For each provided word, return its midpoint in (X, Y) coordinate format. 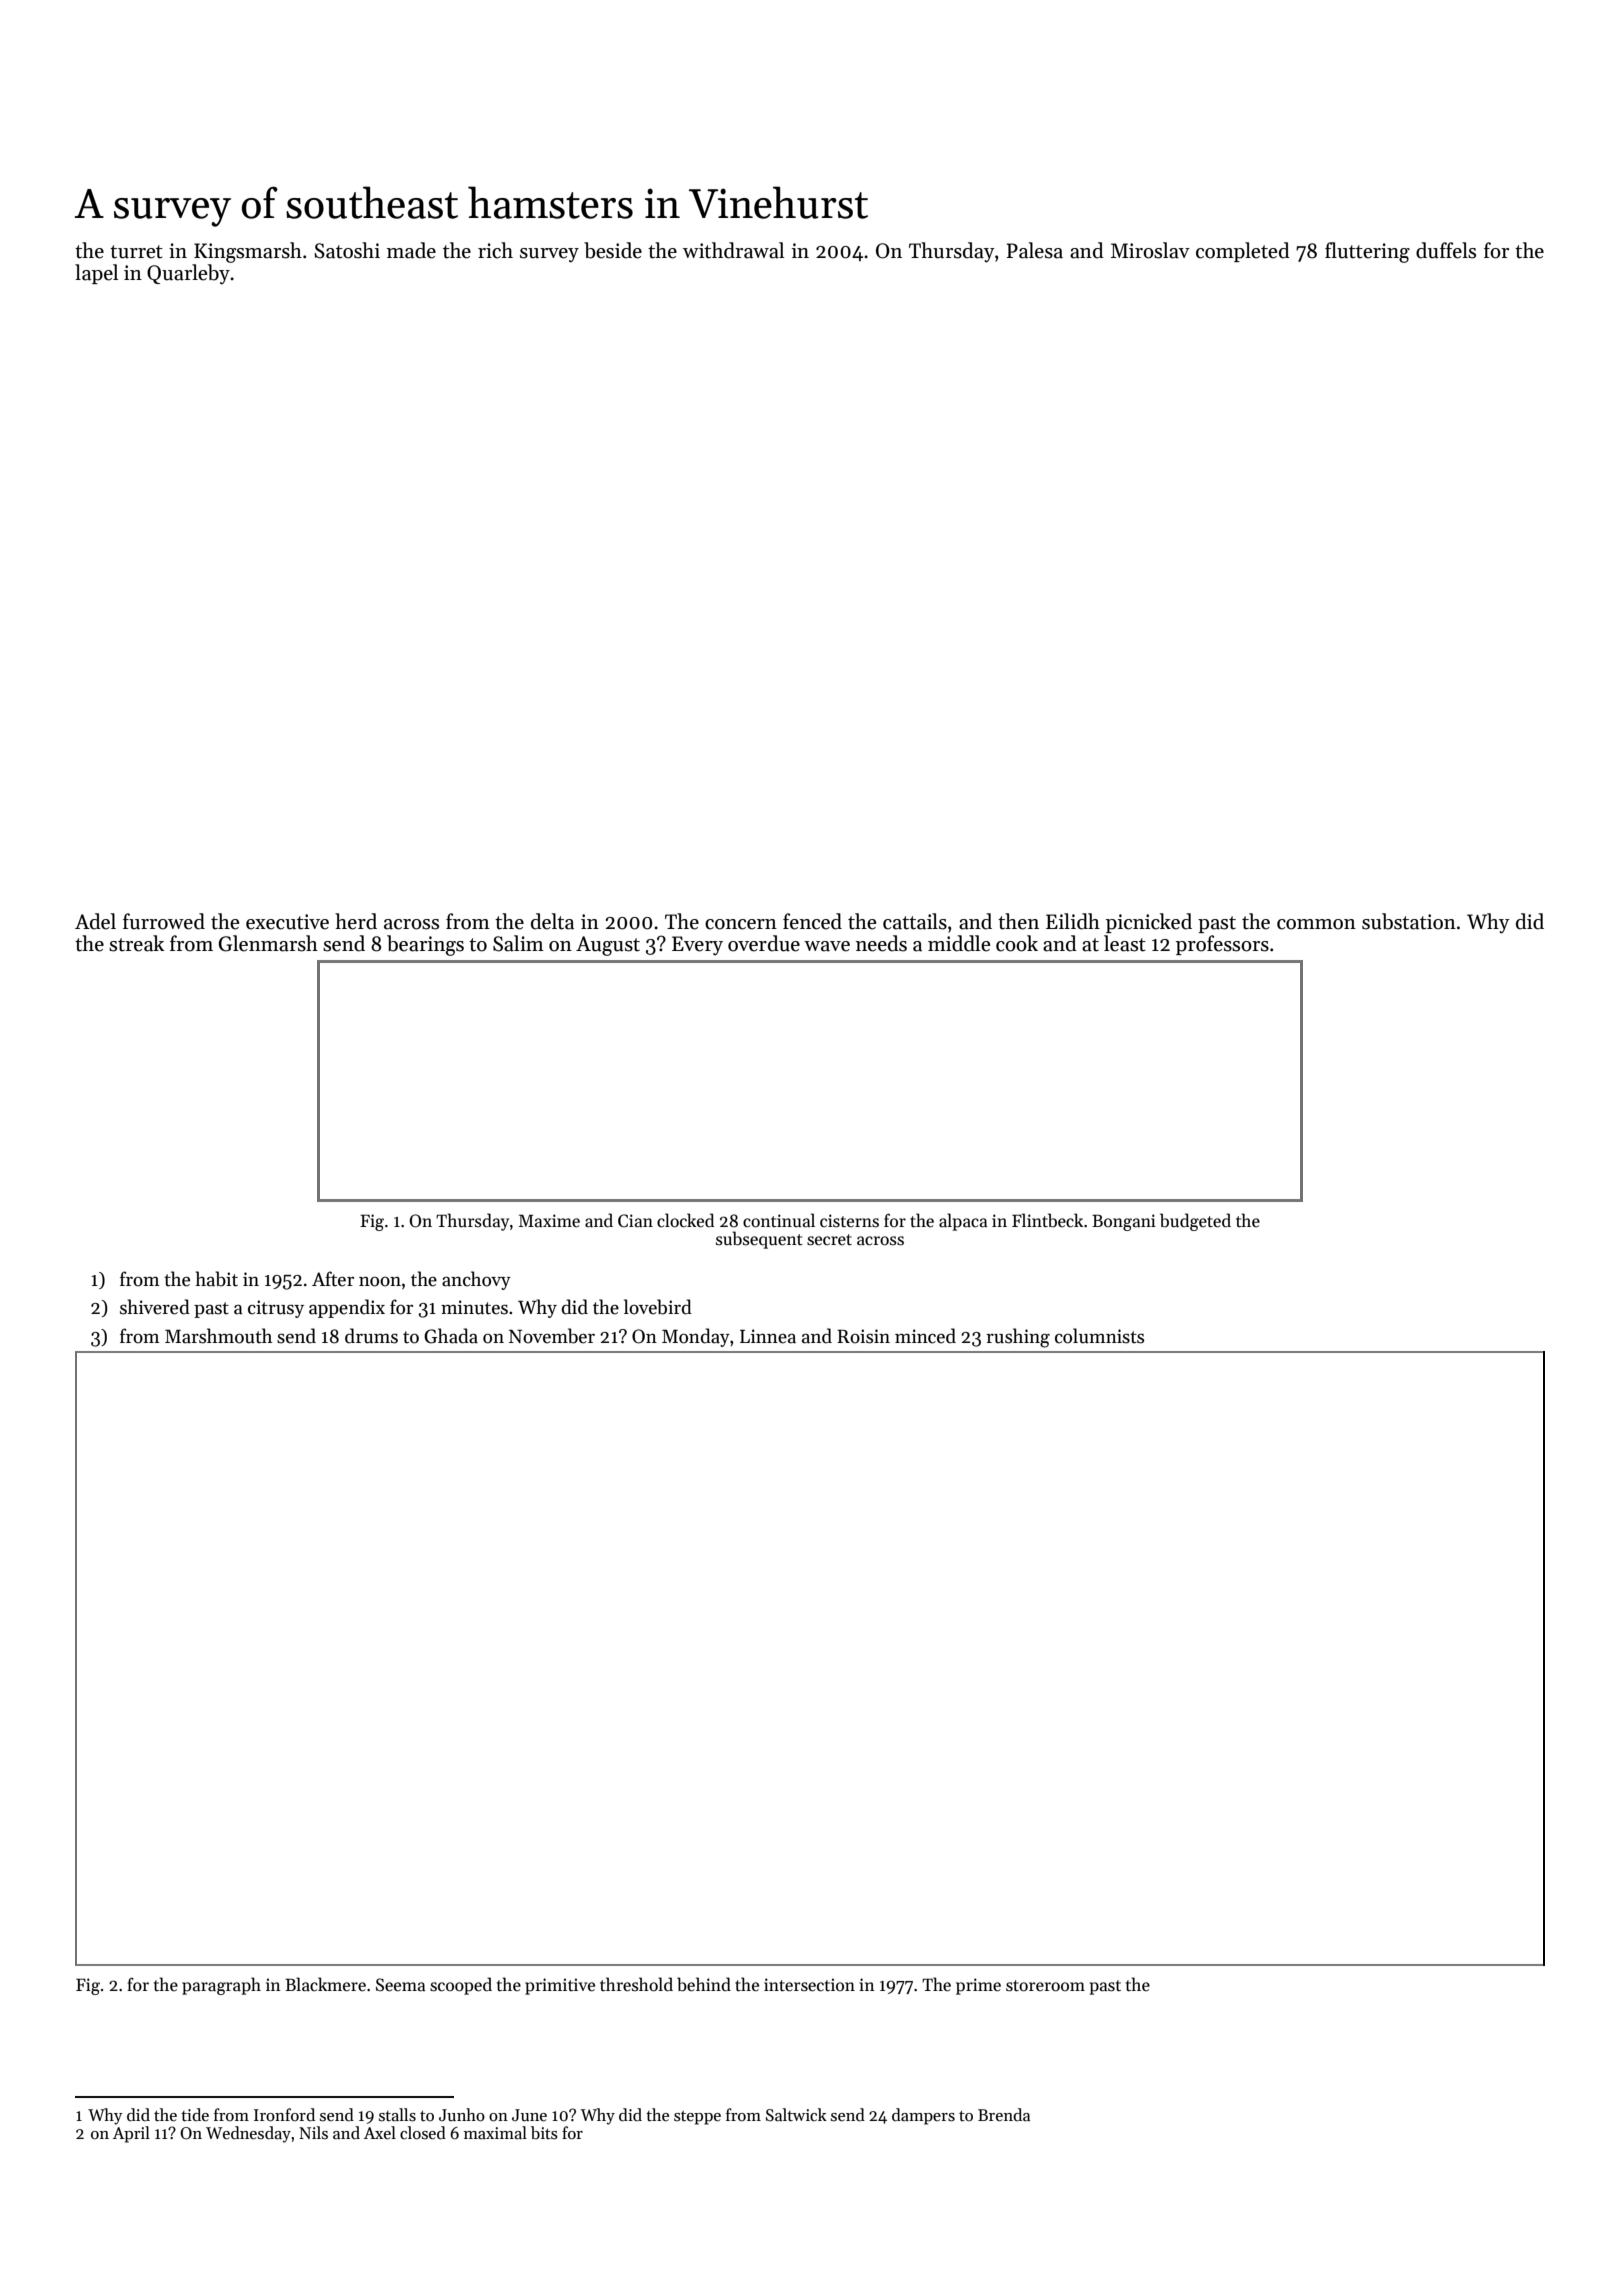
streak (136, 943)
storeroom (1045, 1986)
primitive (560, 1986)
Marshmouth (218, 1336)
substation (1409, 921)
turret (136, 252)
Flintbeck (1047, 1220)
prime (978, 1986)
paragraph (221, 1986)
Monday (696, 1337)
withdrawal (733, 250)
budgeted (1195, 1222)
